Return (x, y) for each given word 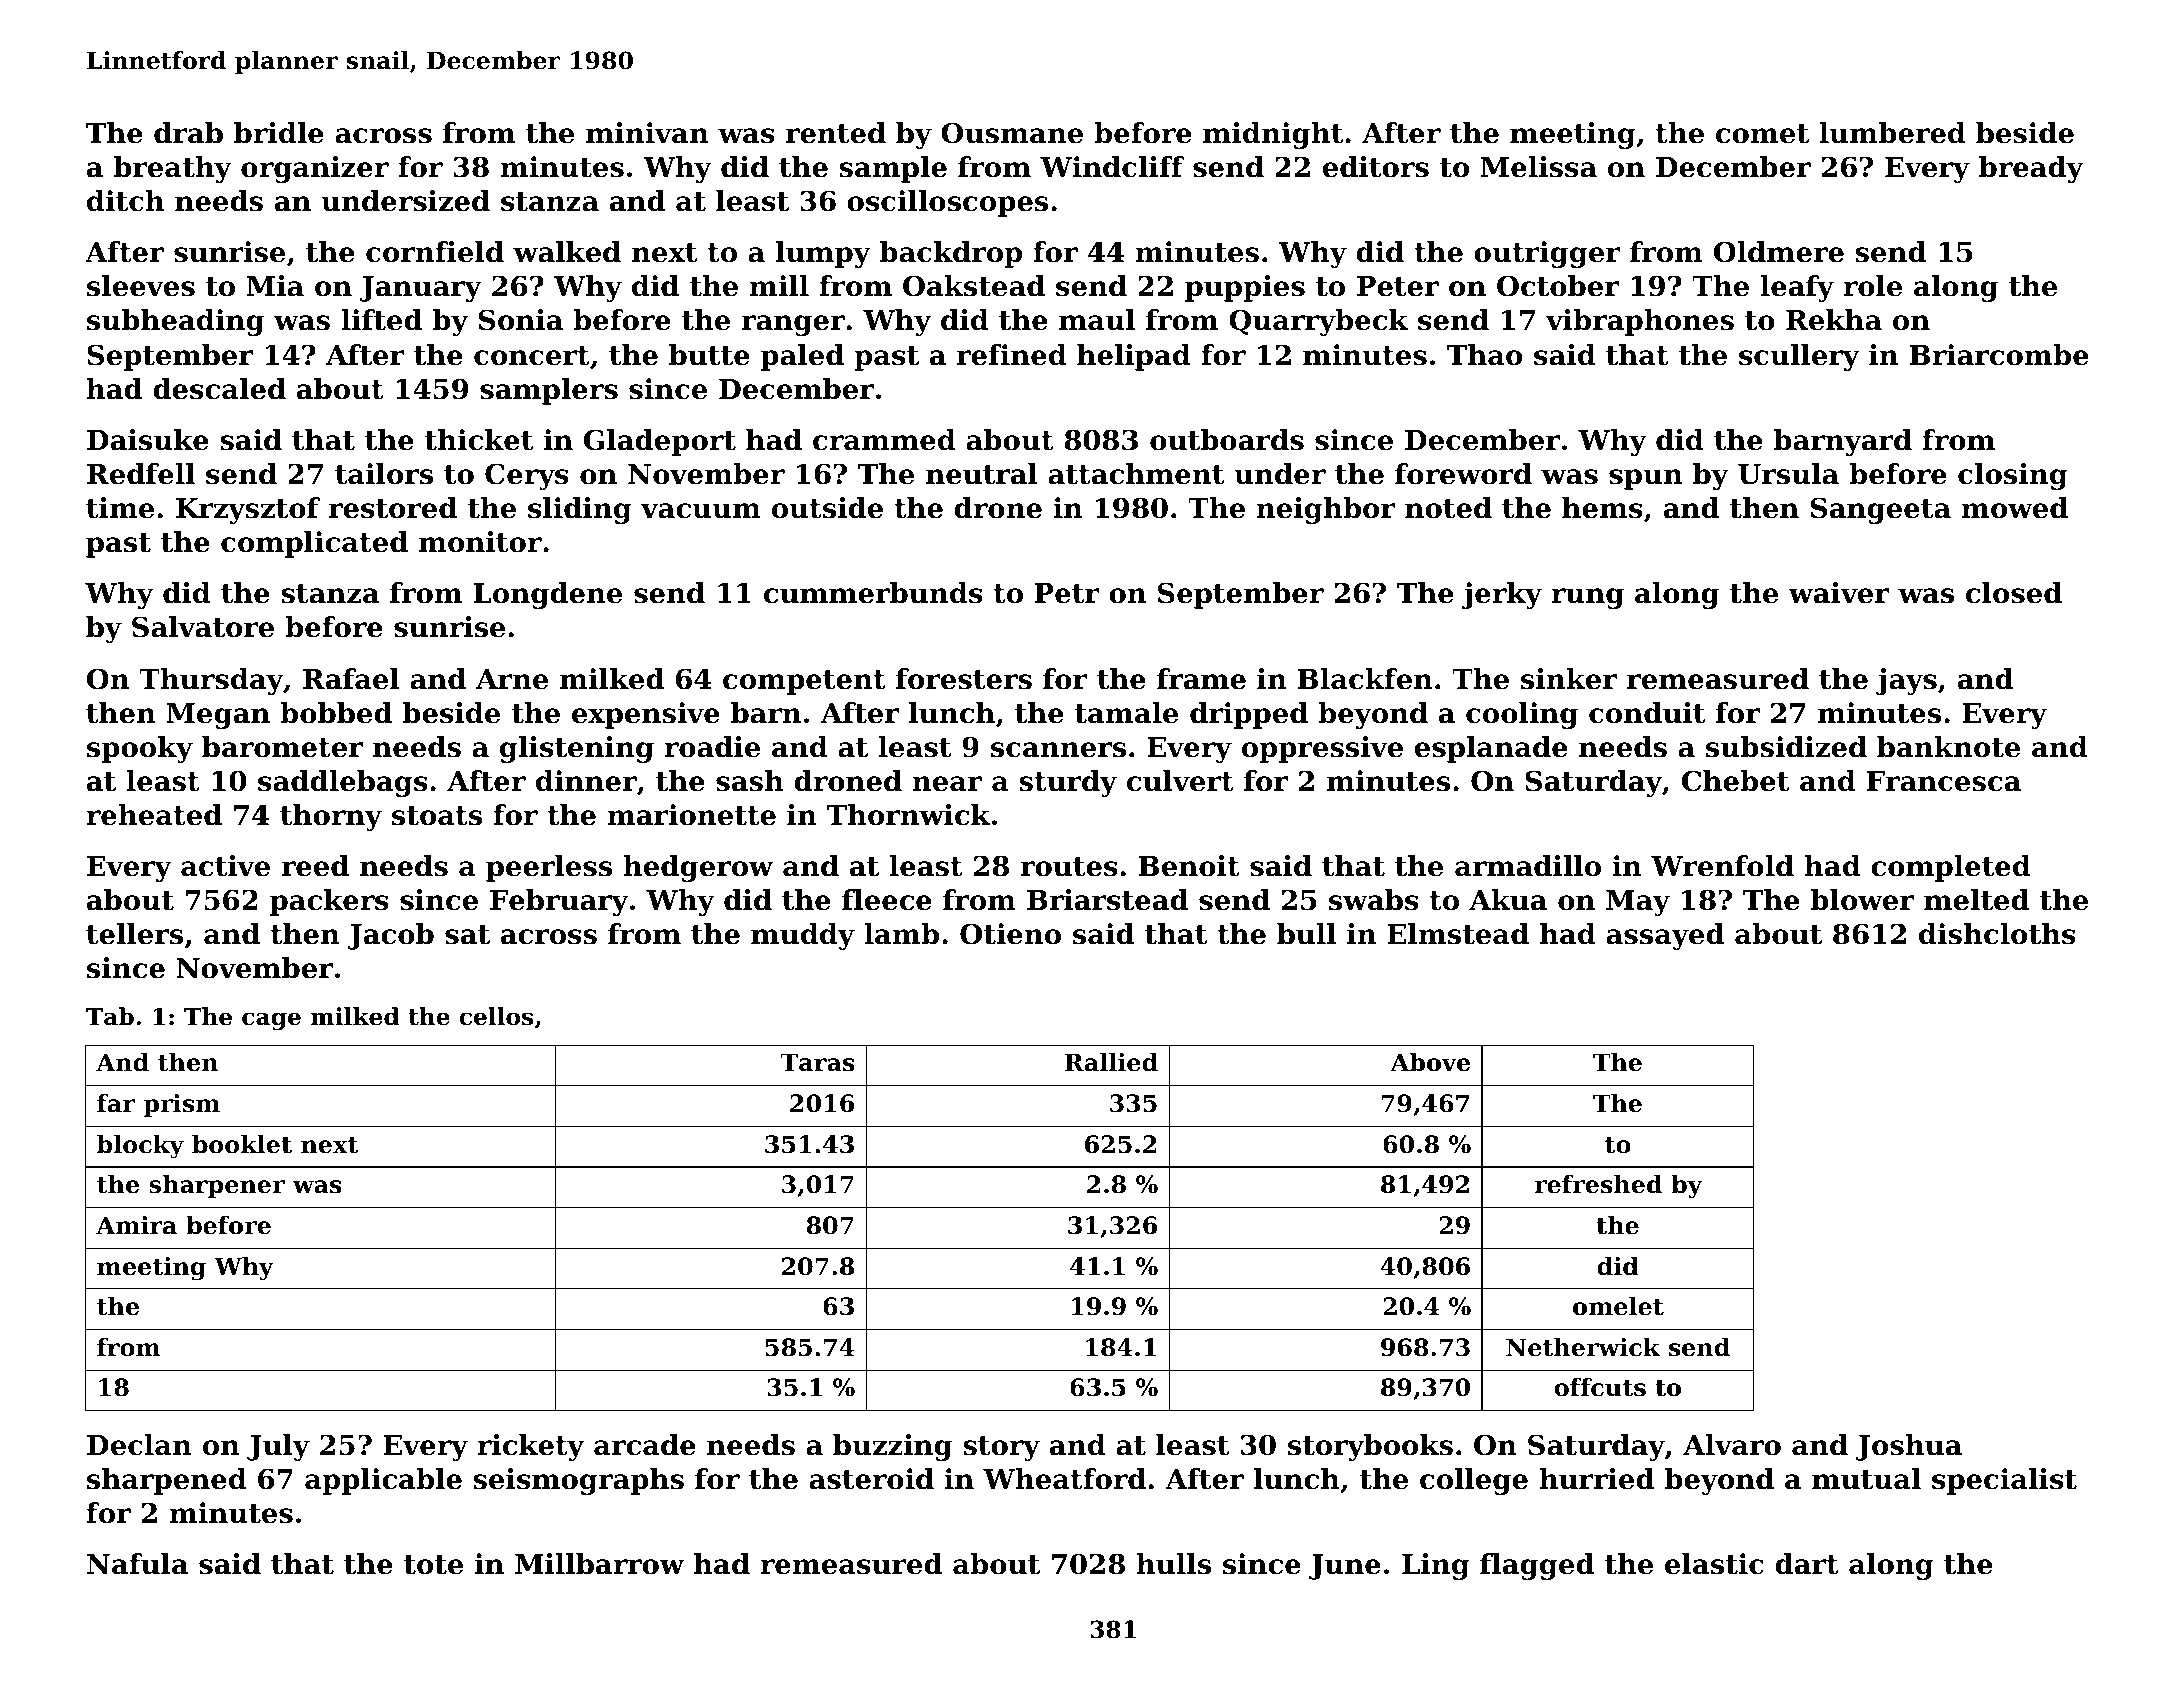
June (1345, 1567)
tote (433, 1565)
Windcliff (1112, 167)
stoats (437, 816)
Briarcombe (1999, 355)
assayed (1665, 936)
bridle (279, 133)
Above (1430, 1062)
